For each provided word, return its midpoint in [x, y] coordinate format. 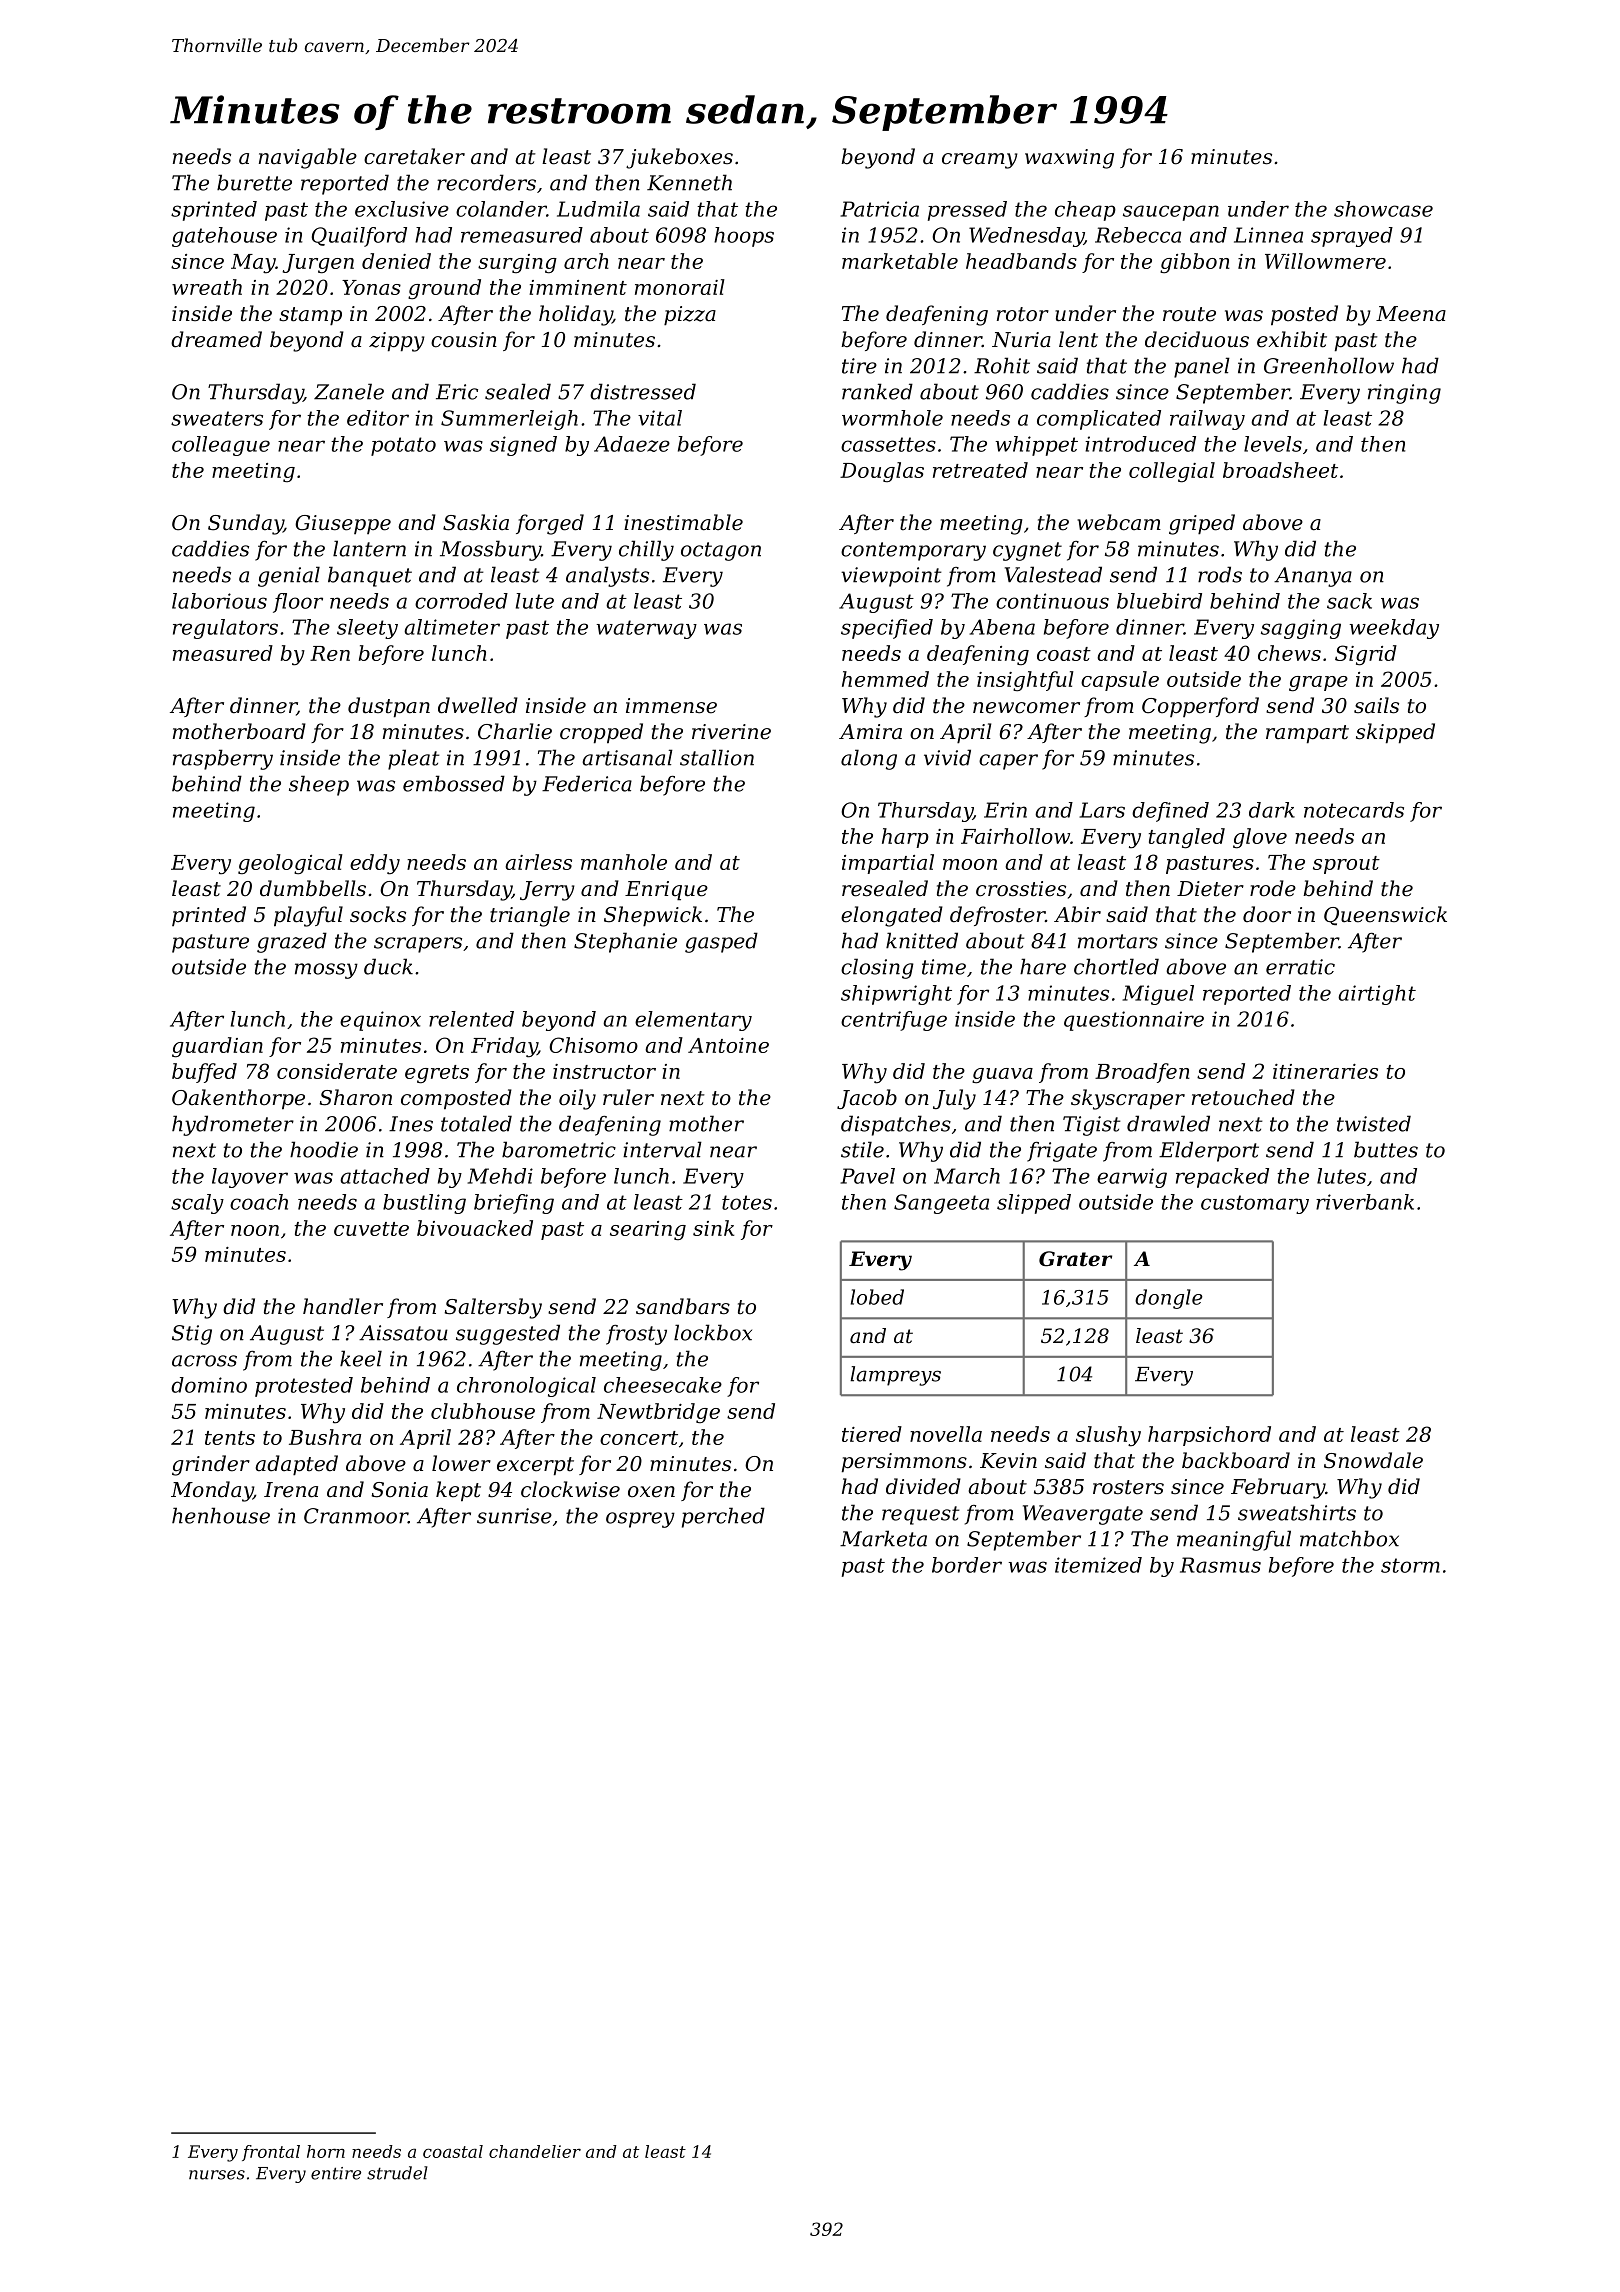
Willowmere [1325, 261]
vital [660, 418]
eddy [375, 864]
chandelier [535, 2151]
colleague [221, 446]
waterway [646, 629]
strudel [397, 2173]
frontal [271, 2153]
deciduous [1197, 339]
